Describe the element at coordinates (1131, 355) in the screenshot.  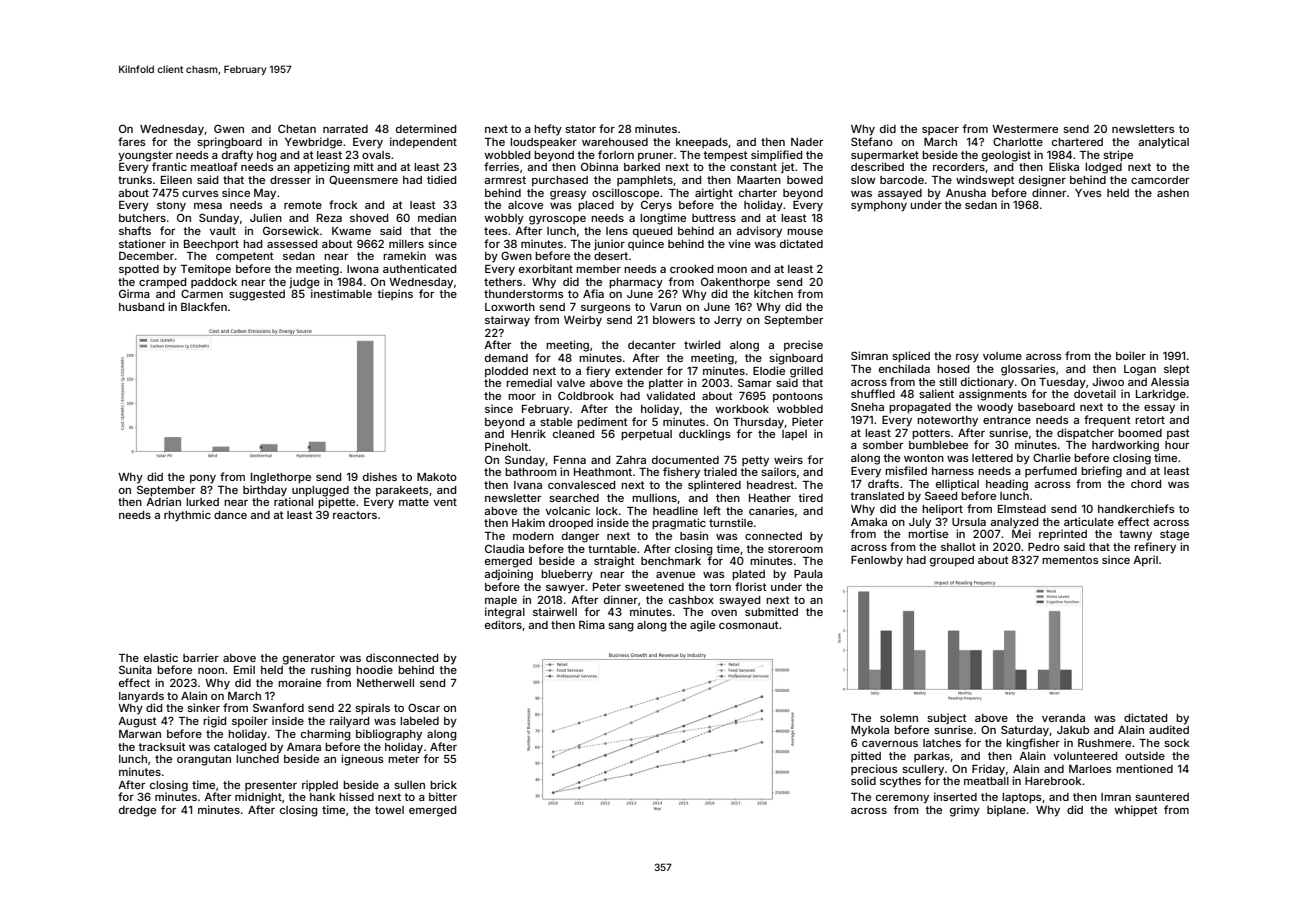
I see `boiler` at that location.
